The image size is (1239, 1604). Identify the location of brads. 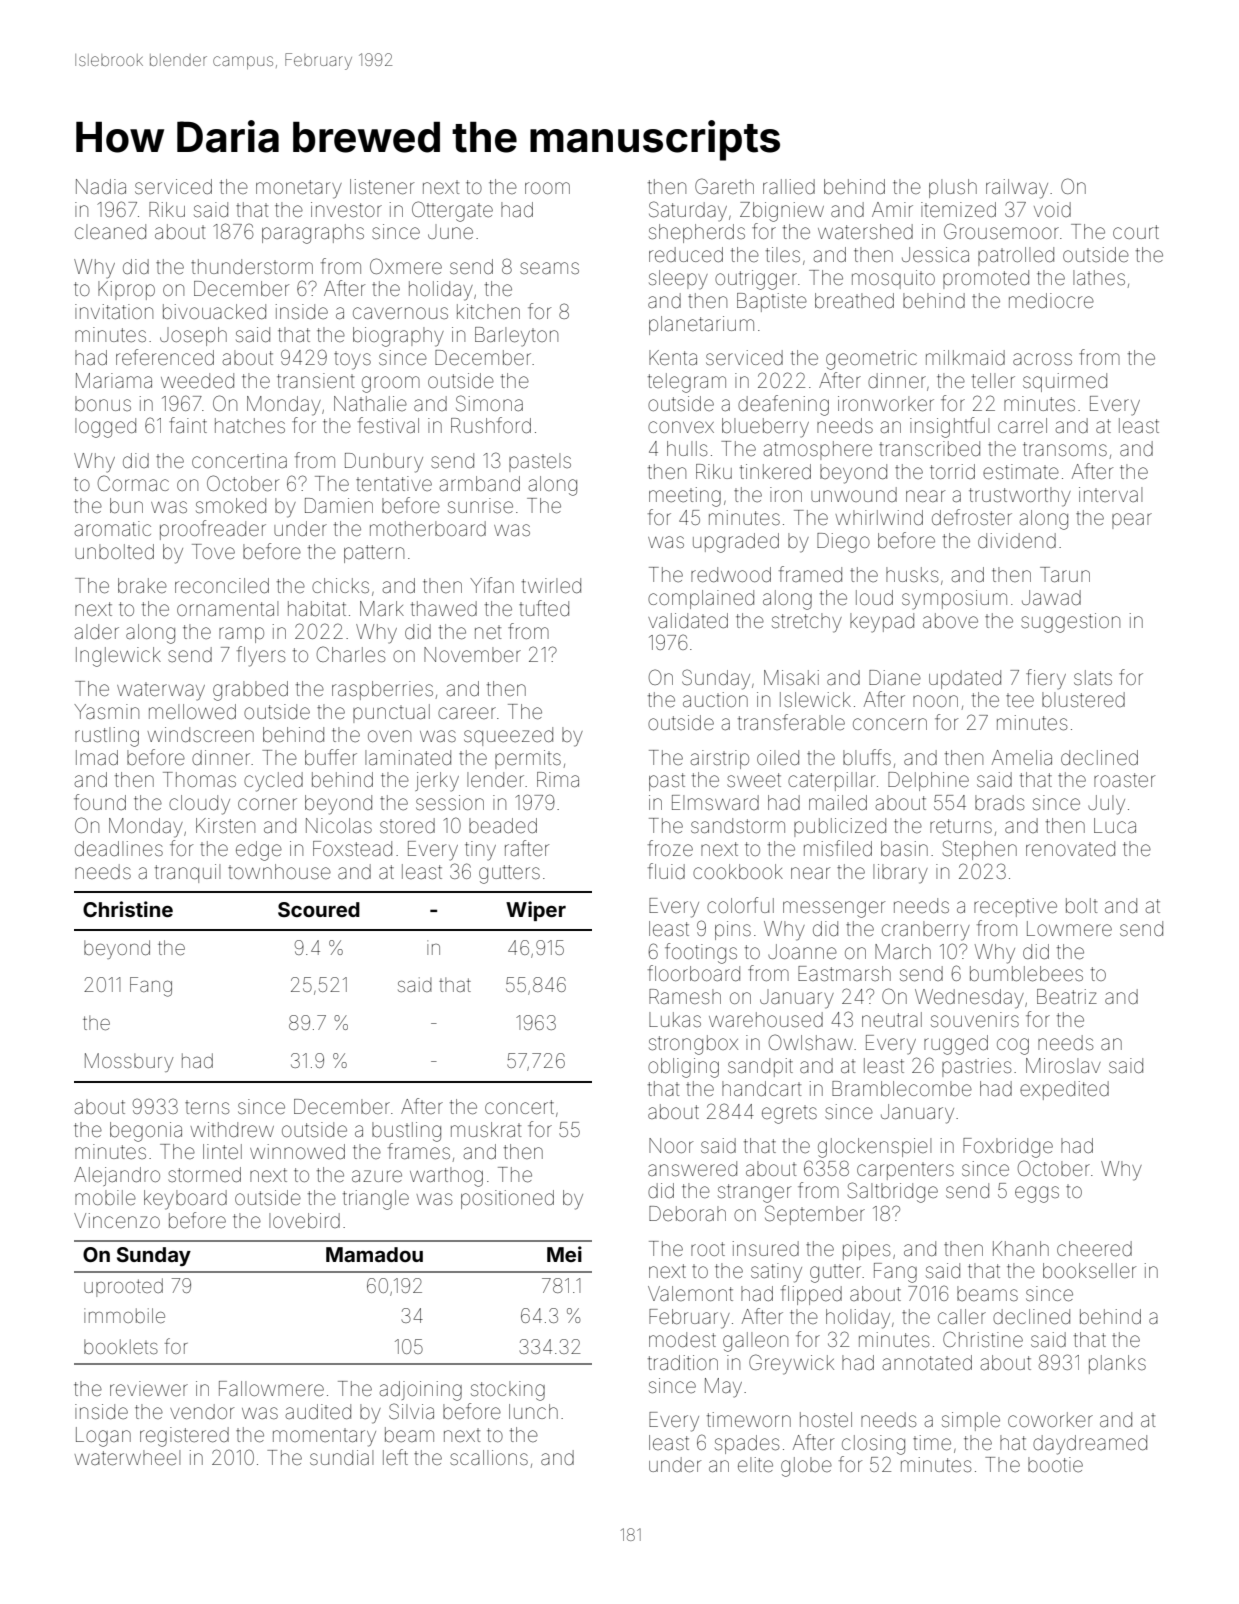
(999, 802).
